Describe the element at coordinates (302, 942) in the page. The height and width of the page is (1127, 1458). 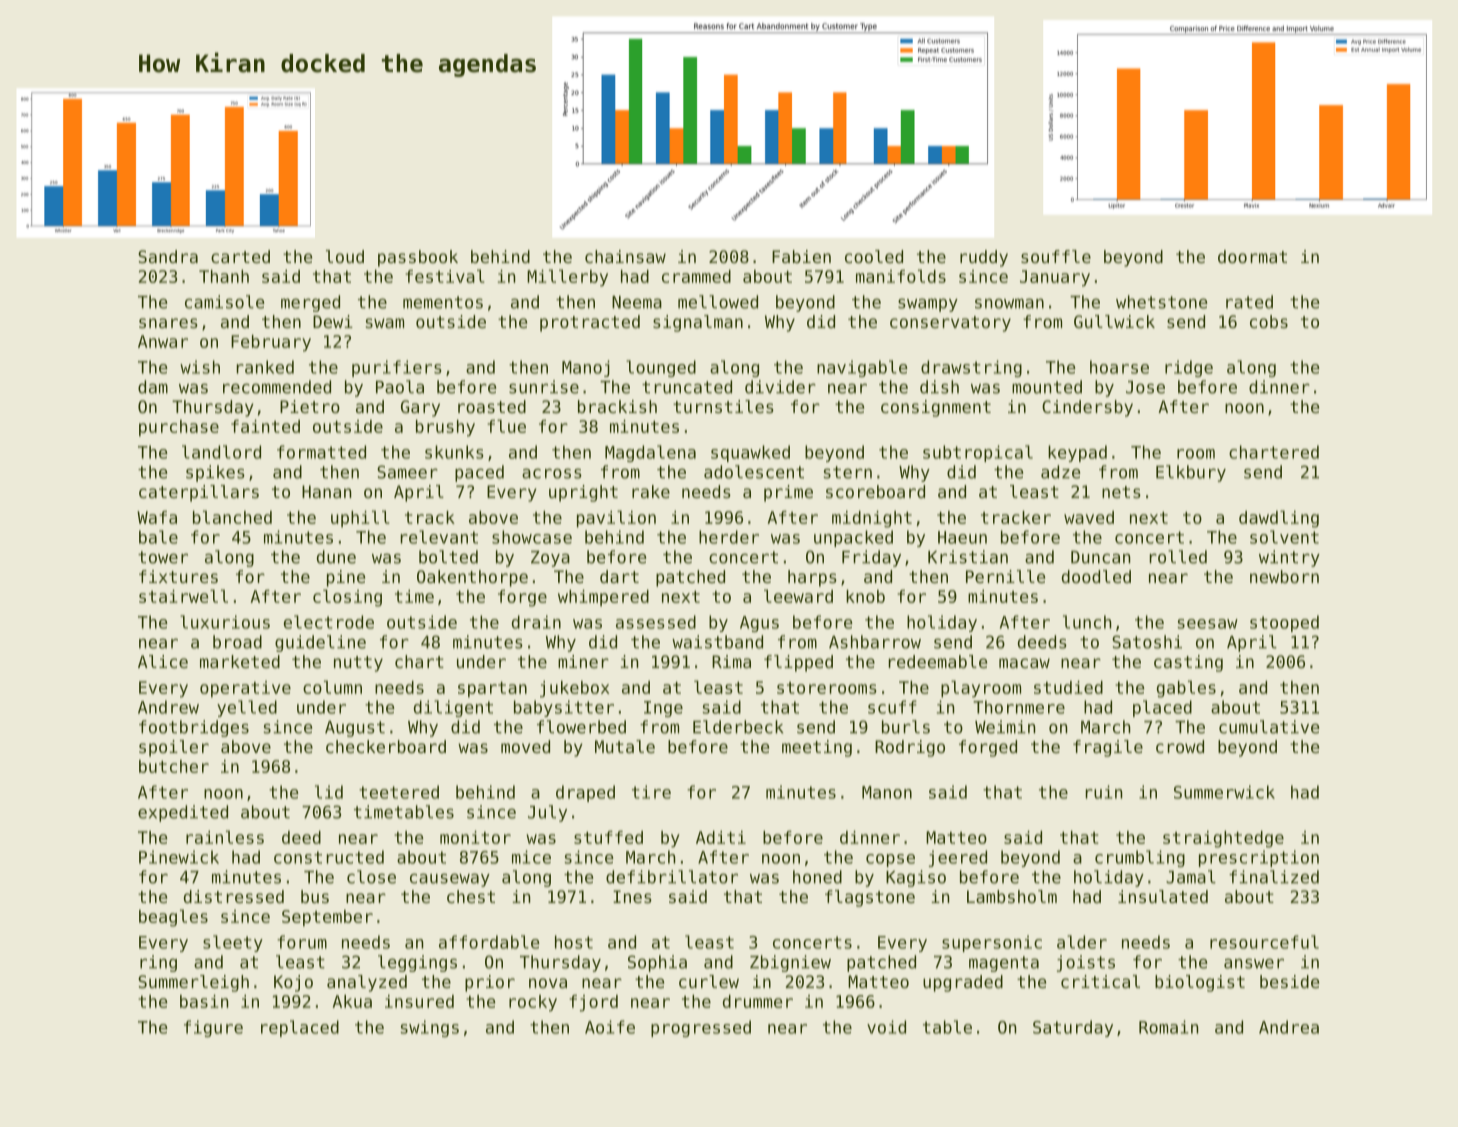
I see `forum` at that location.
